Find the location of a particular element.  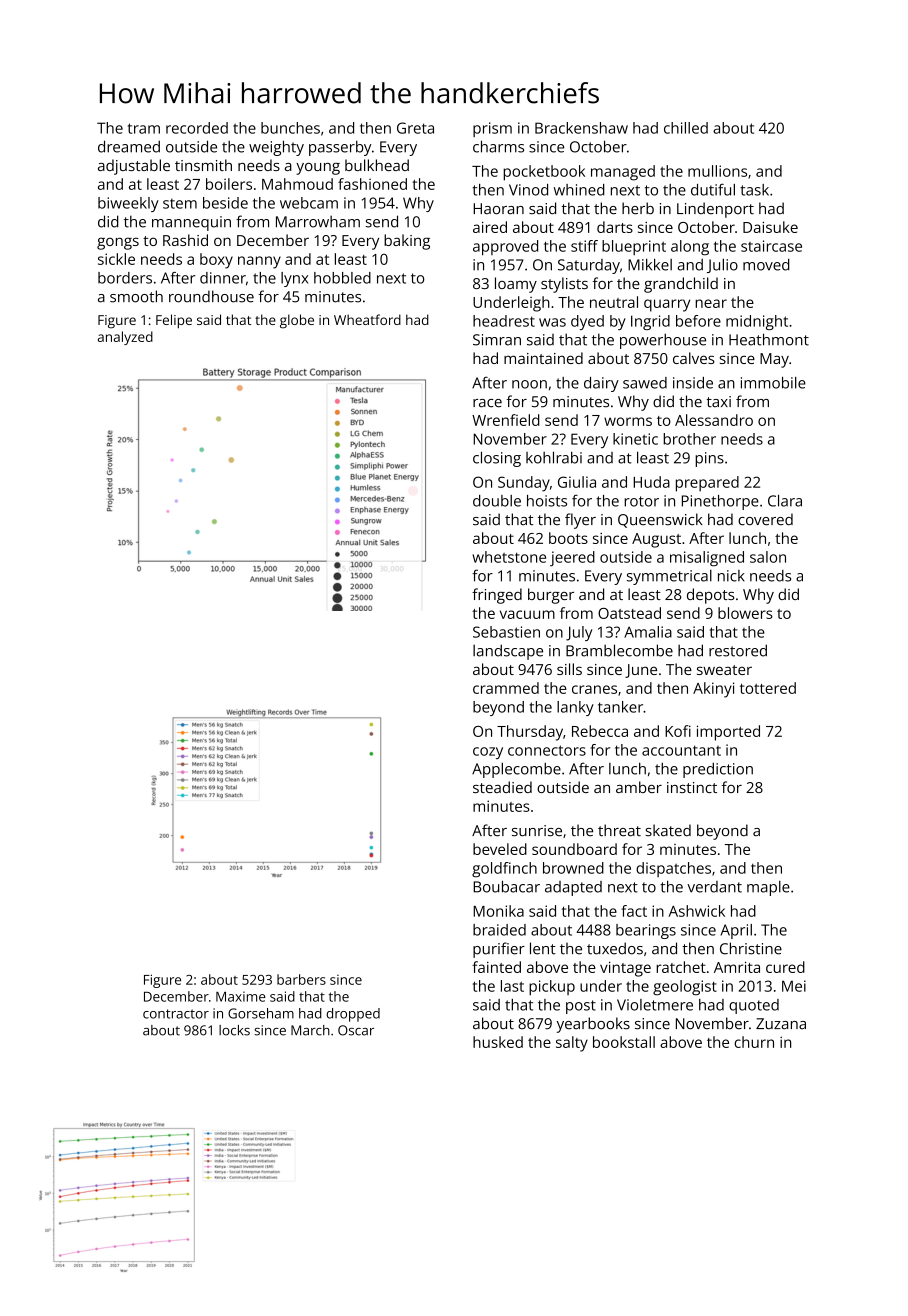

Brackenshaw is located at coordinates (581, 128).
